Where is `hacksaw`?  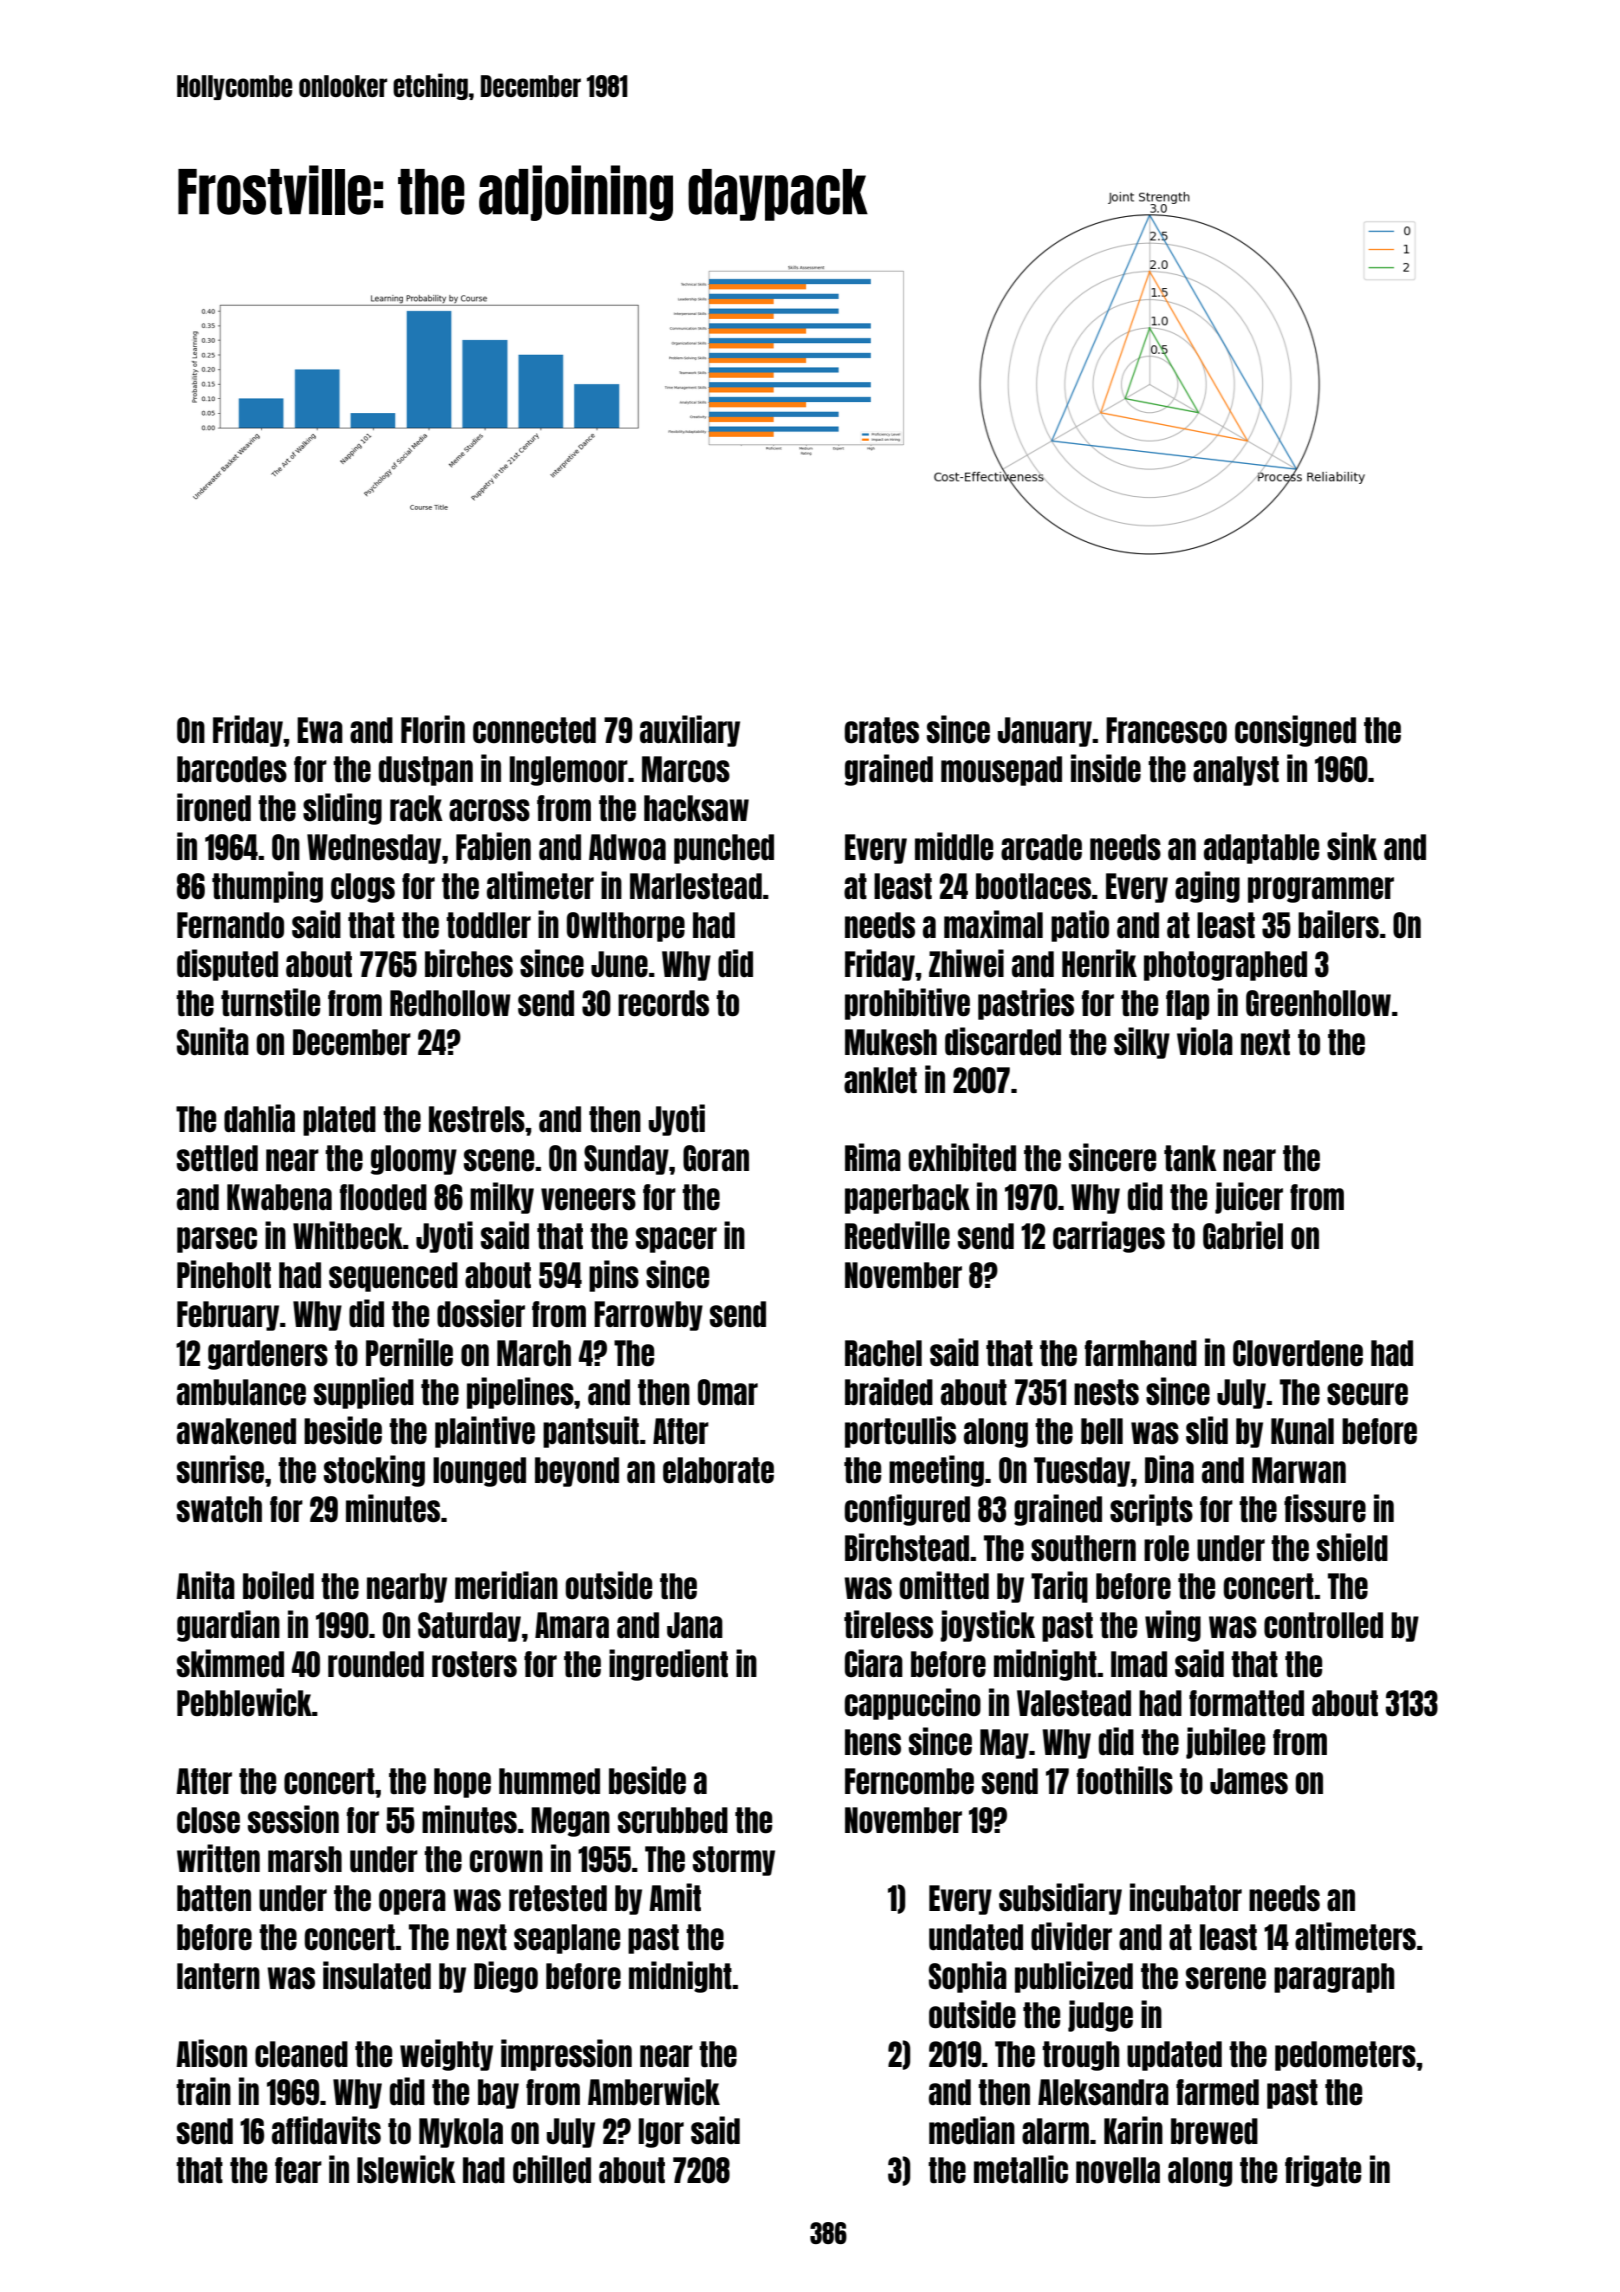
hacksaw is located at coordinates (696, 808).
